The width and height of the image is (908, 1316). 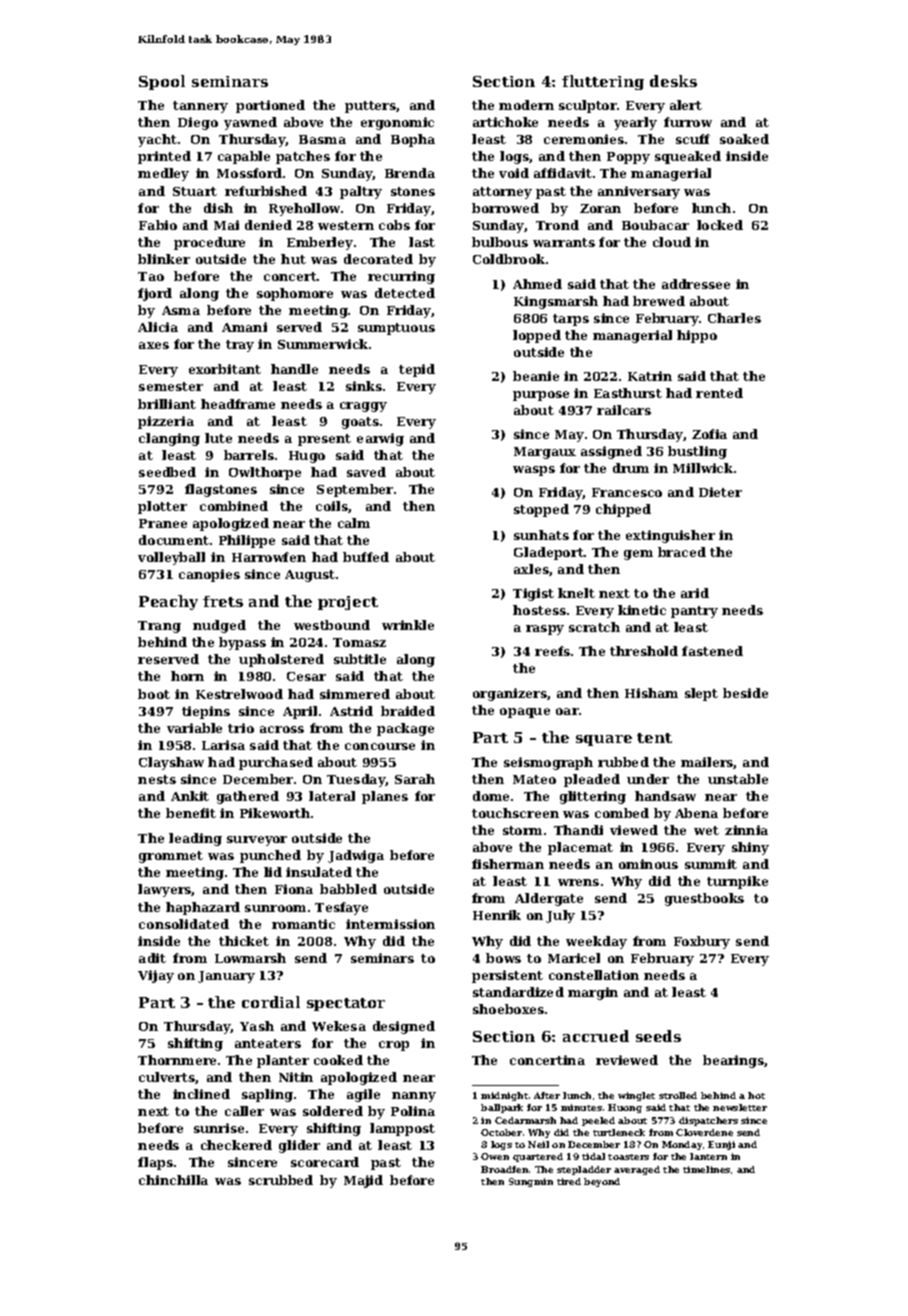 I want to click on extinguisher, so click(x=670, y=536).
